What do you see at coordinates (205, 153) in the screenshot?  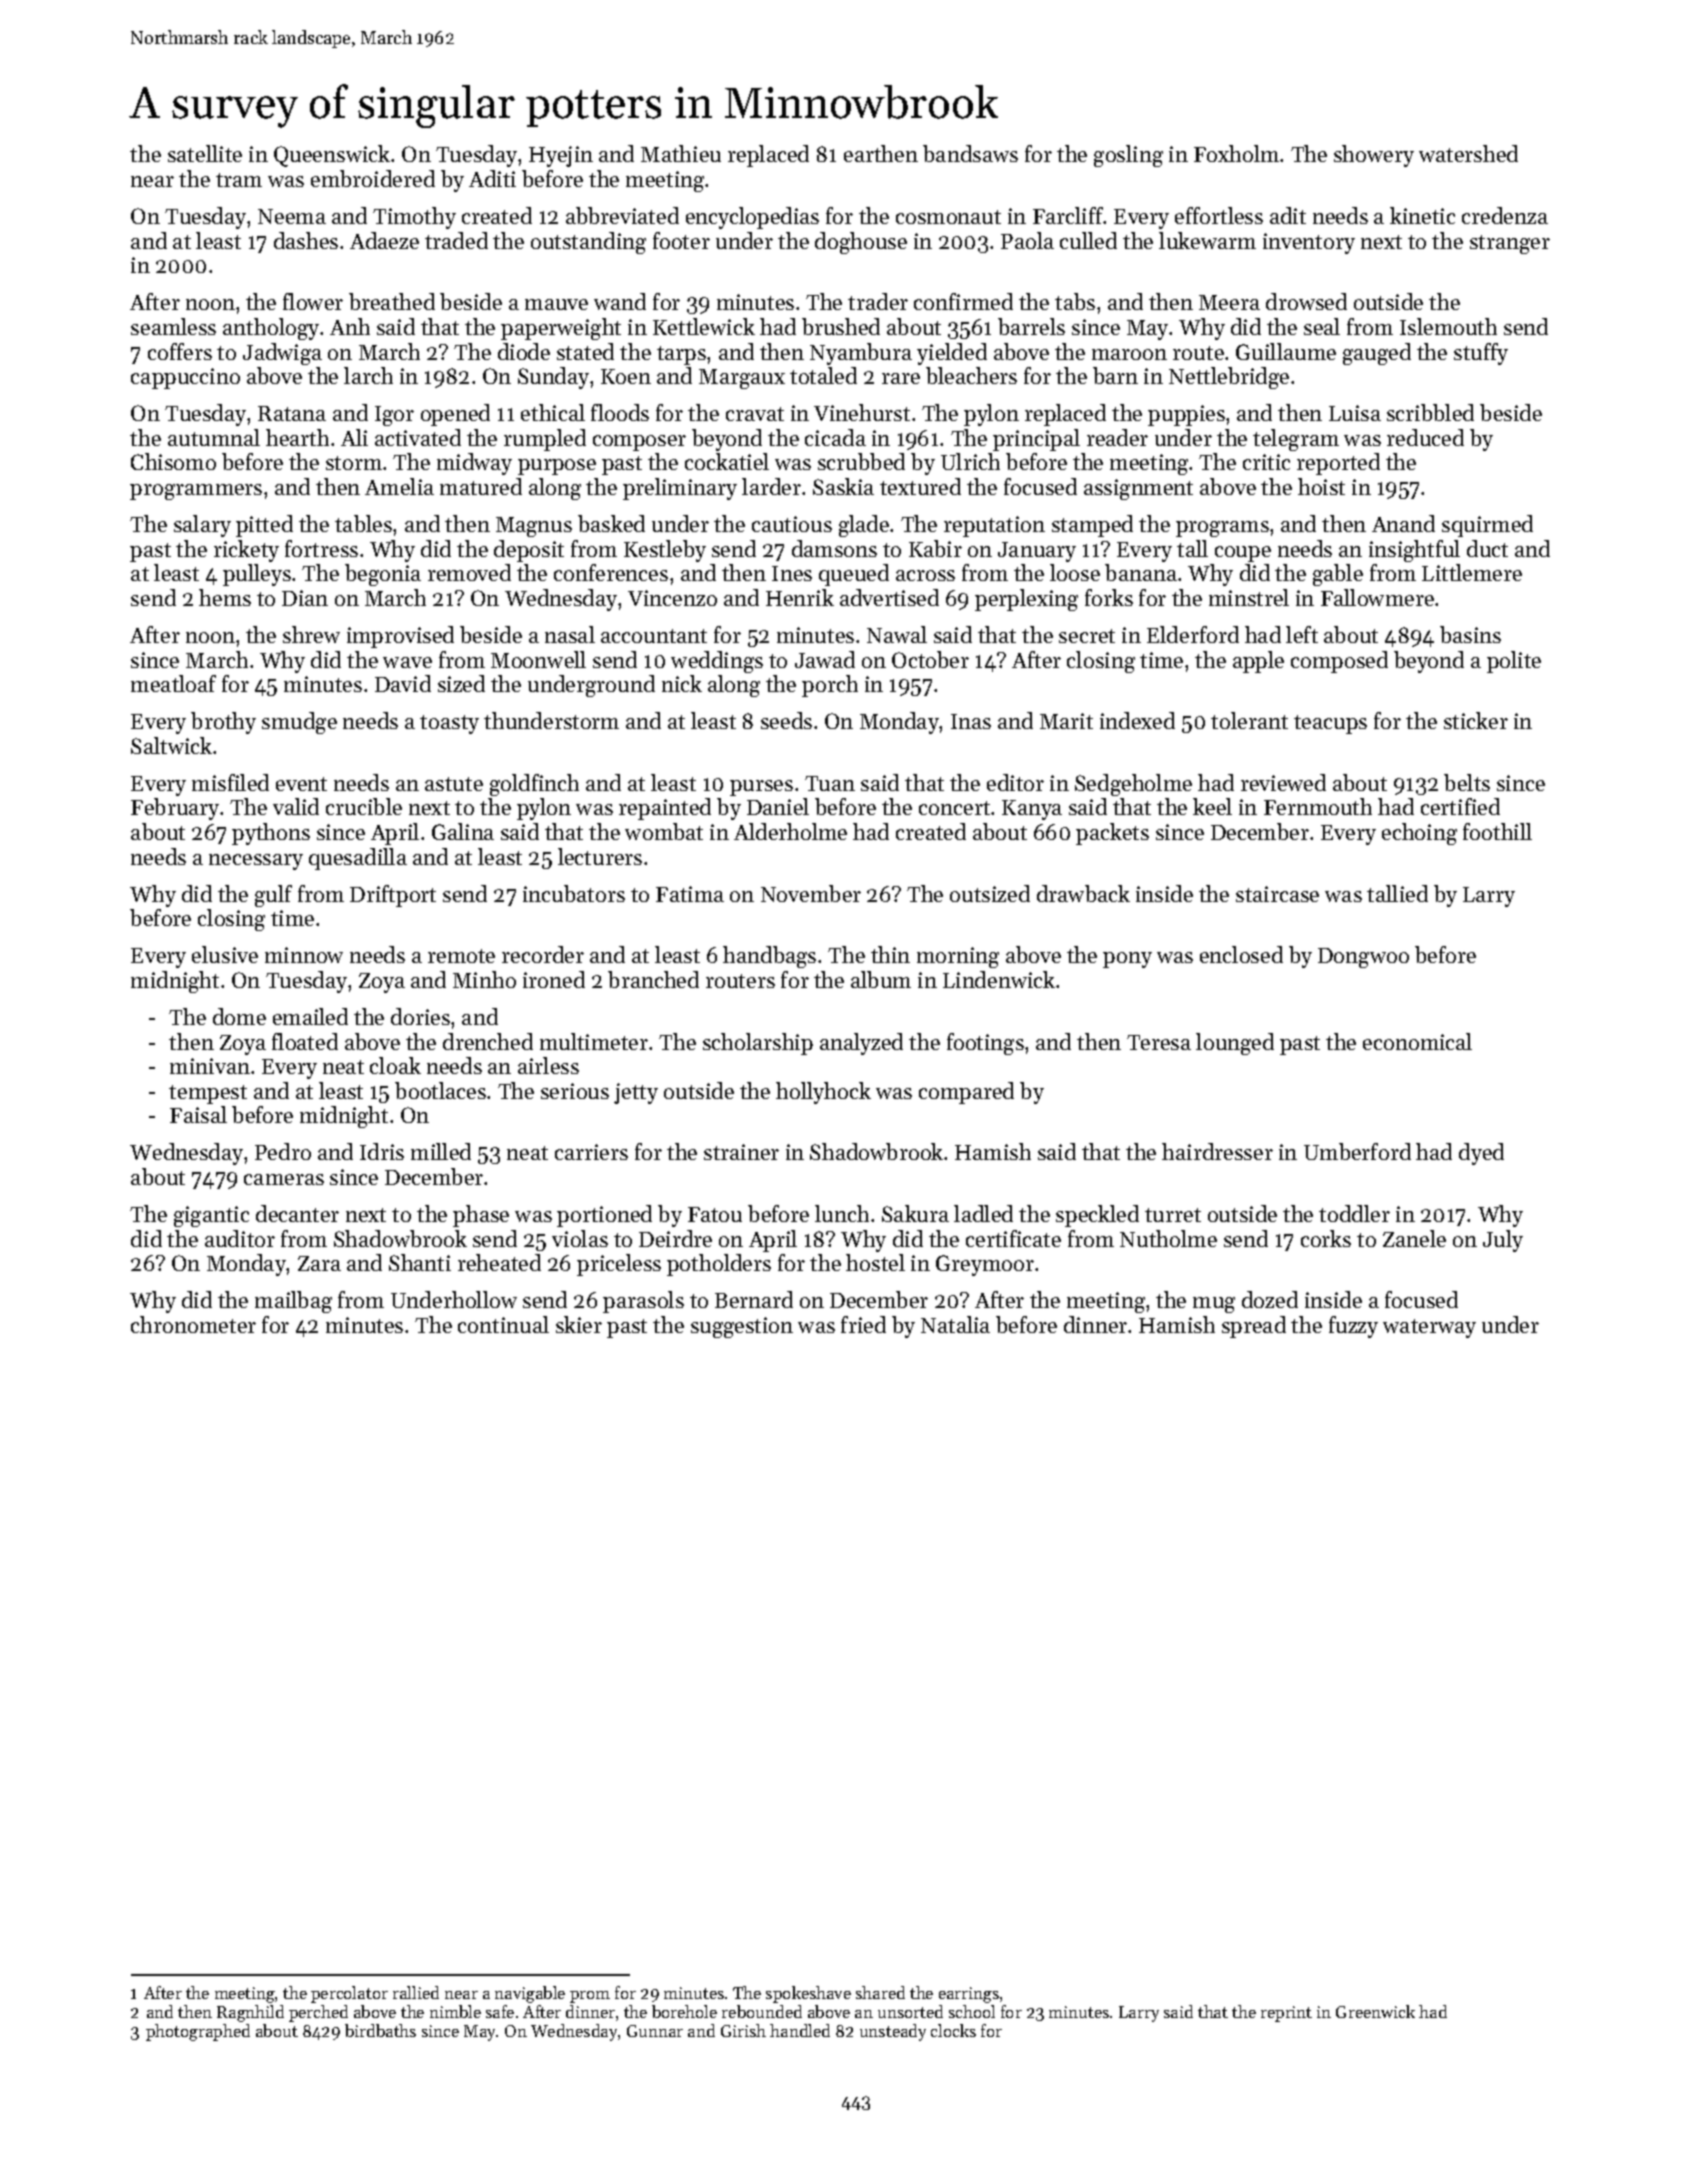 I see `satellite` at bounding box center [205, 153].
